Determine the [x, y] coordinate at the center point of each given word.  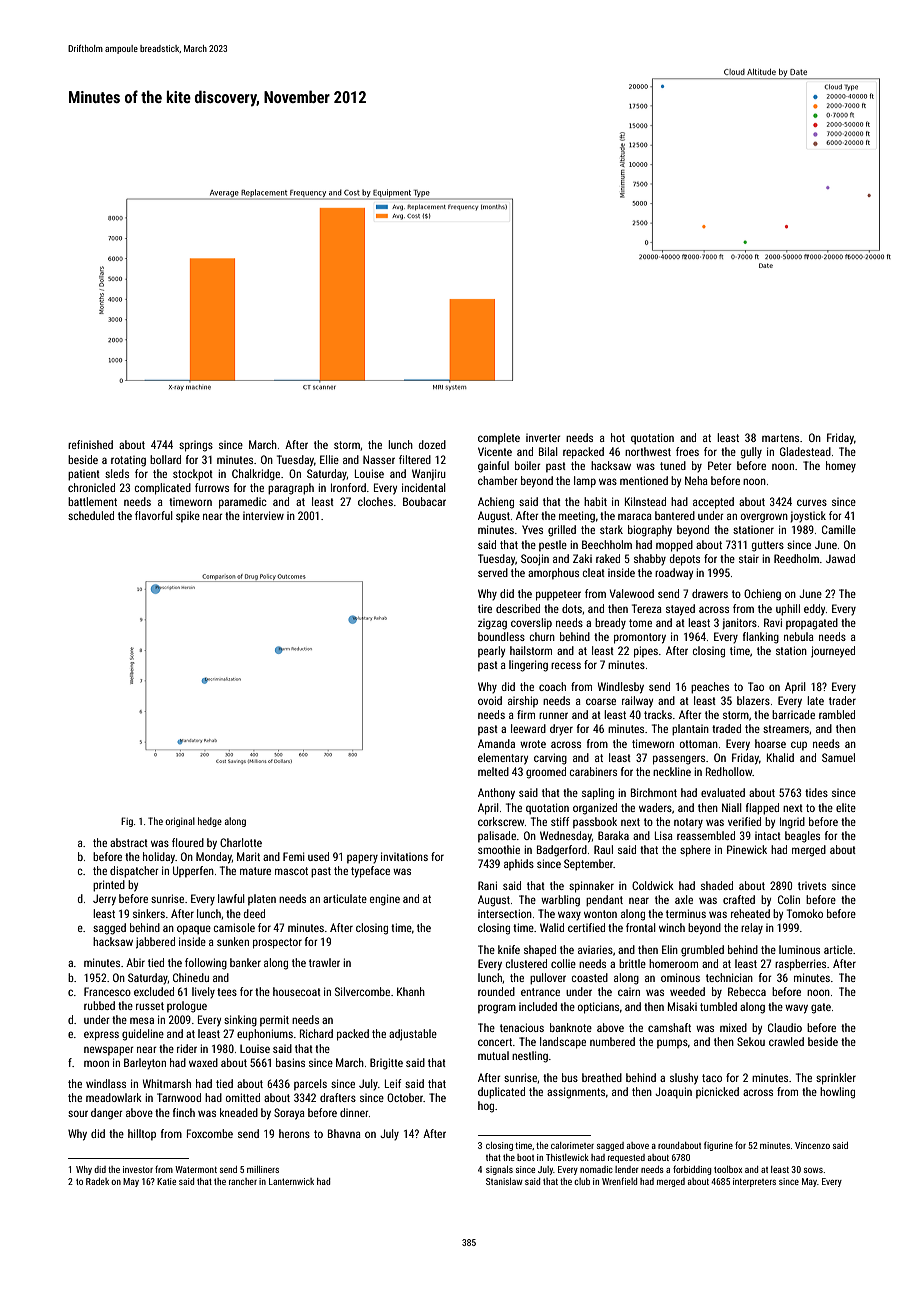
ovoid [490, 700]
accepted [713, 503]
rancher [243, 1181]
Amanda [496, 743]
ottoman [699, 744]
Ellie [329, 459]
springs [196, 446]
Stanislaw [504, 1181]
